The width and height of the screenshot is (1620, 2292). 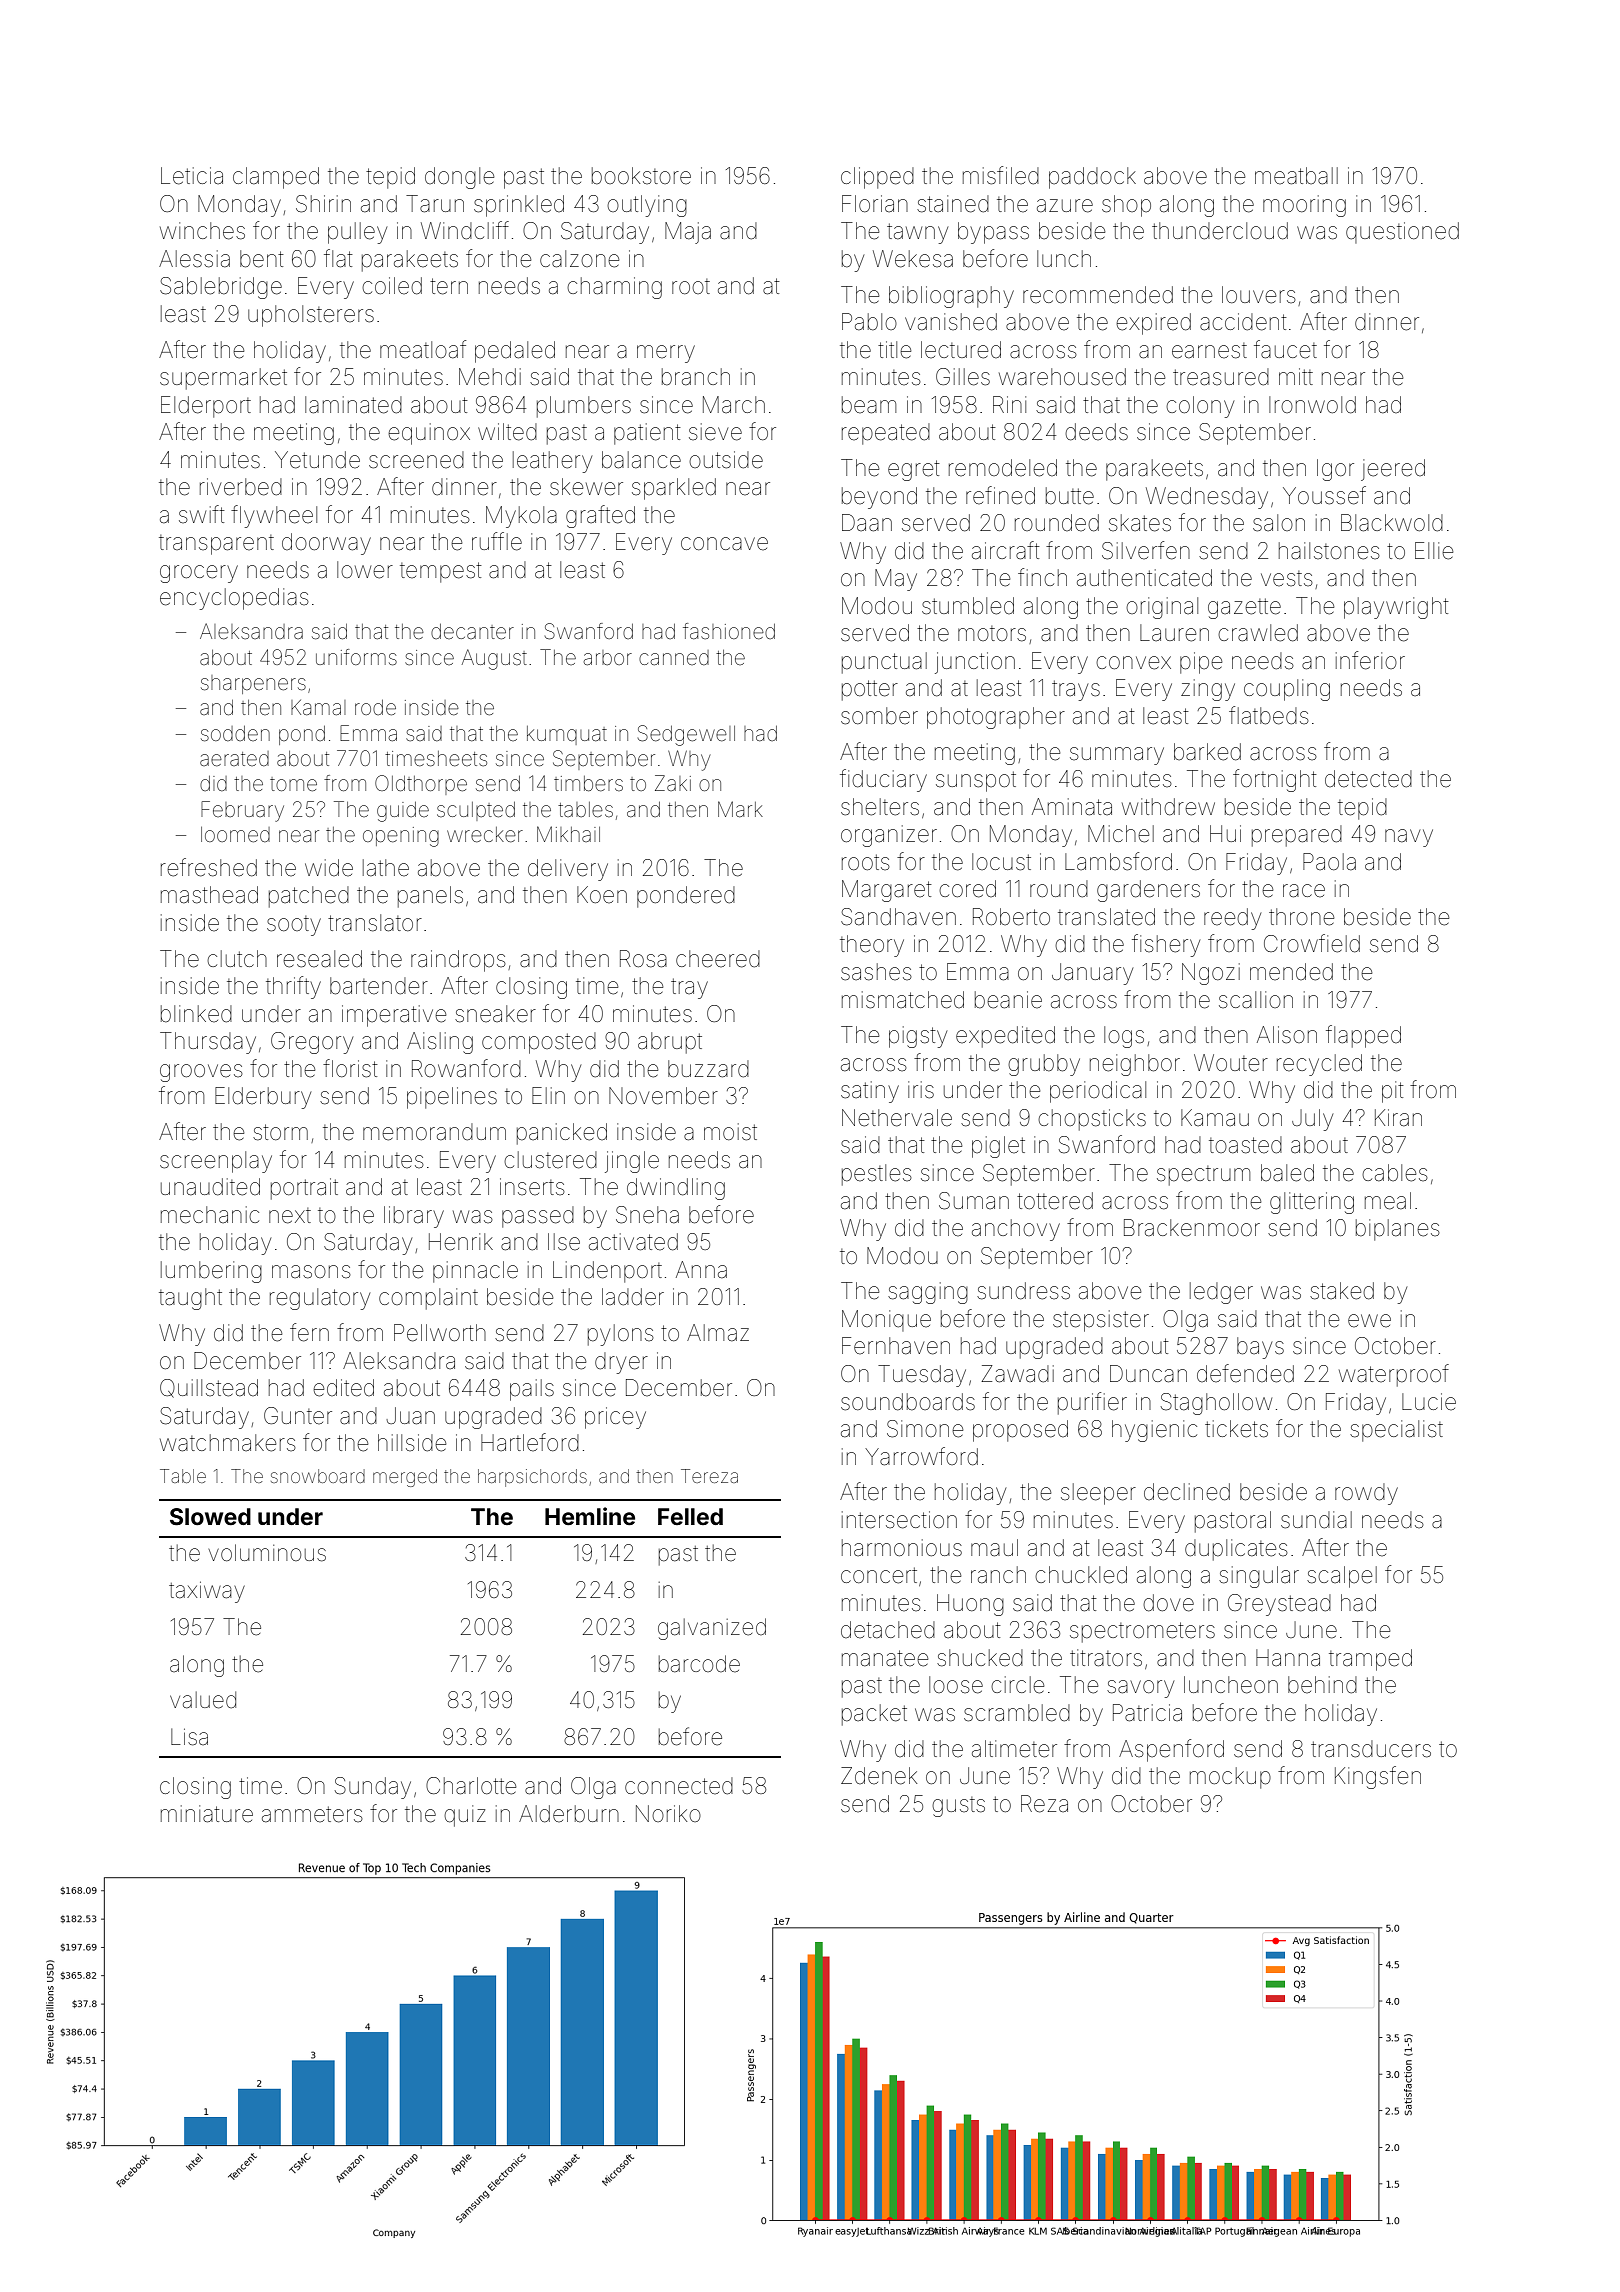 I want to click on cored, so click(x=967, y=889).
